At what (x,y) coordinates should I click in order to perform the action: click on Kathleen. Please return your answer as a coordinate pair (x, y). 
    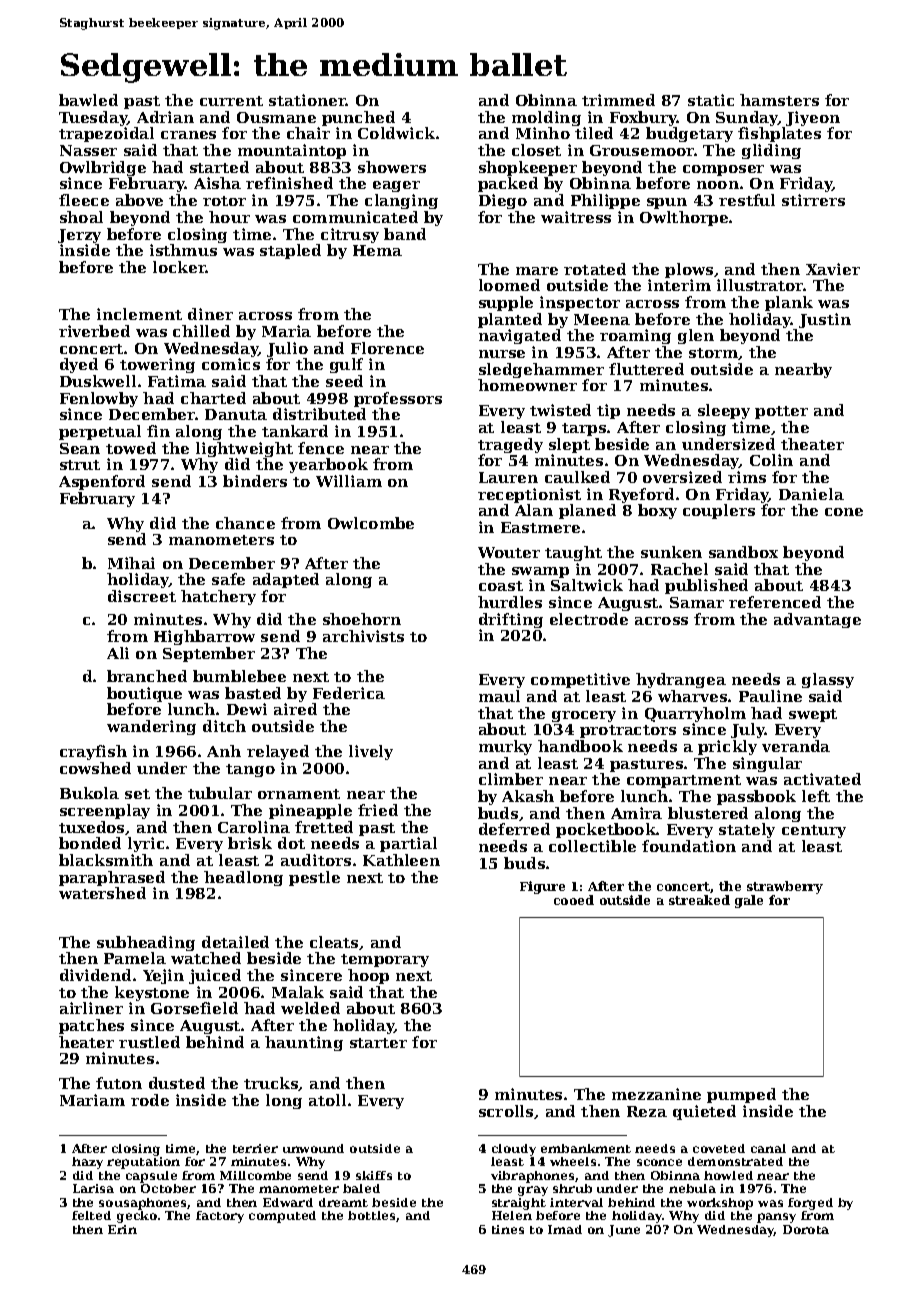
    Looking at the image, I should click on (401, 860).
